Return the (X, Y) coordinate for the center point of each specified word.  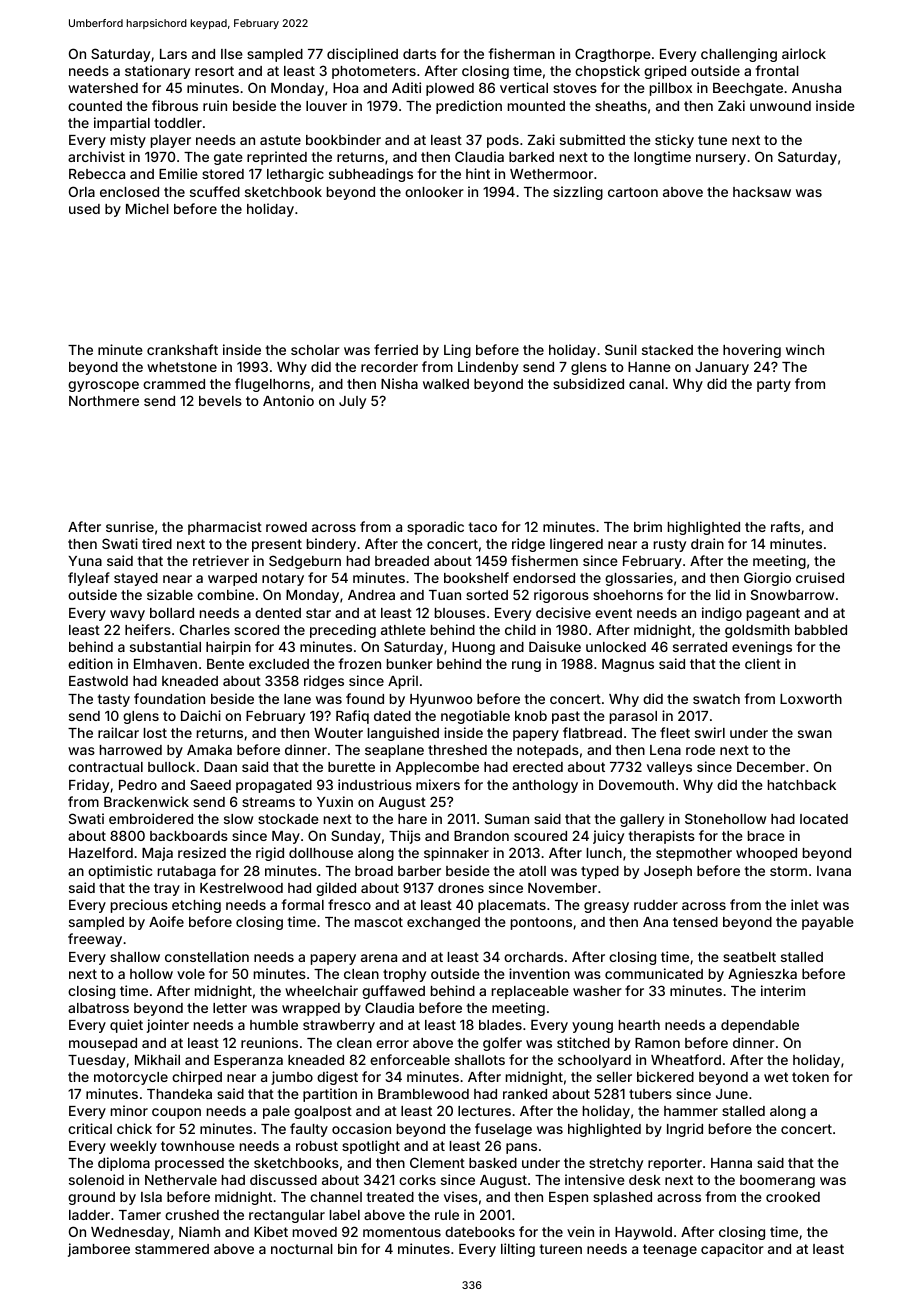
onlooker (434, 192)
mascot (379, 922)
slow (238, 819)
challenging (739, 55)
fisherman (522, 53)
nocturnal (302, 1249)
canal (646, 384)
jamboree (99, 1250)
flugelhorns (272, 385)
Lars (173, 54)
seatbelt (749, 957)
